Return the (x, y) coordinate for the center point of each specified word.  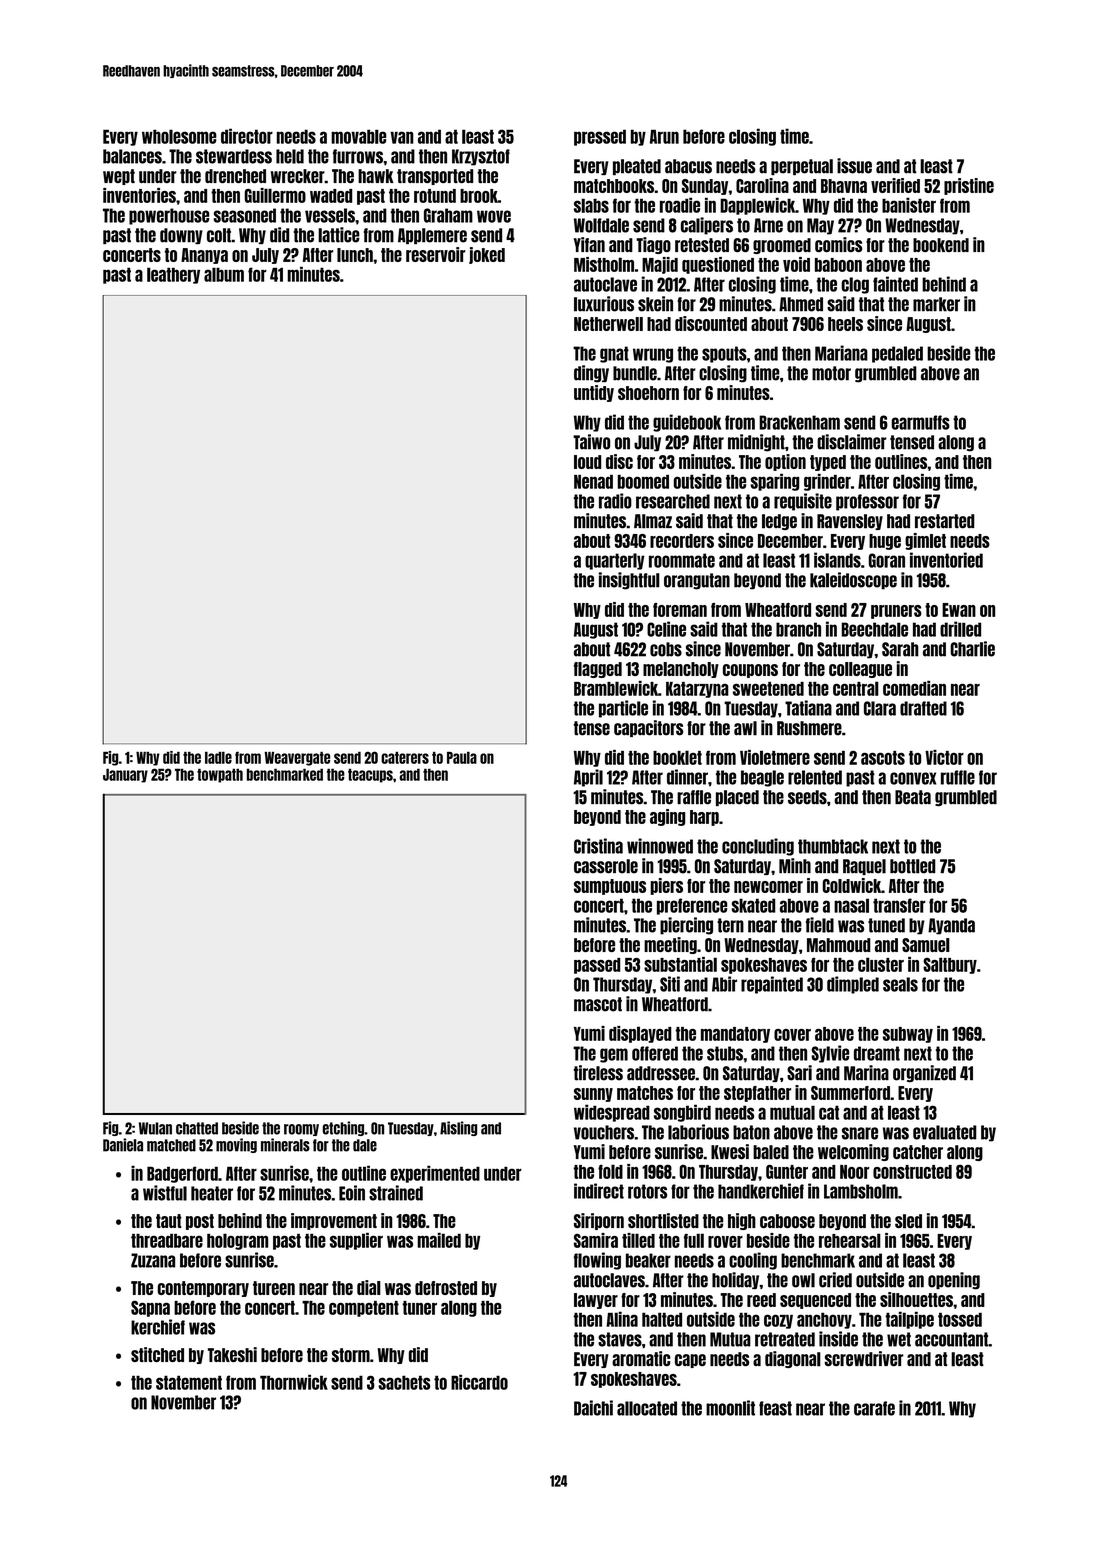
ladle (218, 757)
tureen (274, 1288)
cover (792, 1035)
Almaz (653, 521)
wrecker (298, 176)
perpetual (802, 167)
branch (798, 629)
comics (838, 244)
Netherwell (608, 324)
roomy (301, 1130)
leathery (173, 275)
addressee (661, 1073)
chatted (197, 1128)
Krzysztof (481, 157)
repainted (772, 985)
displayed (640, 1034)
